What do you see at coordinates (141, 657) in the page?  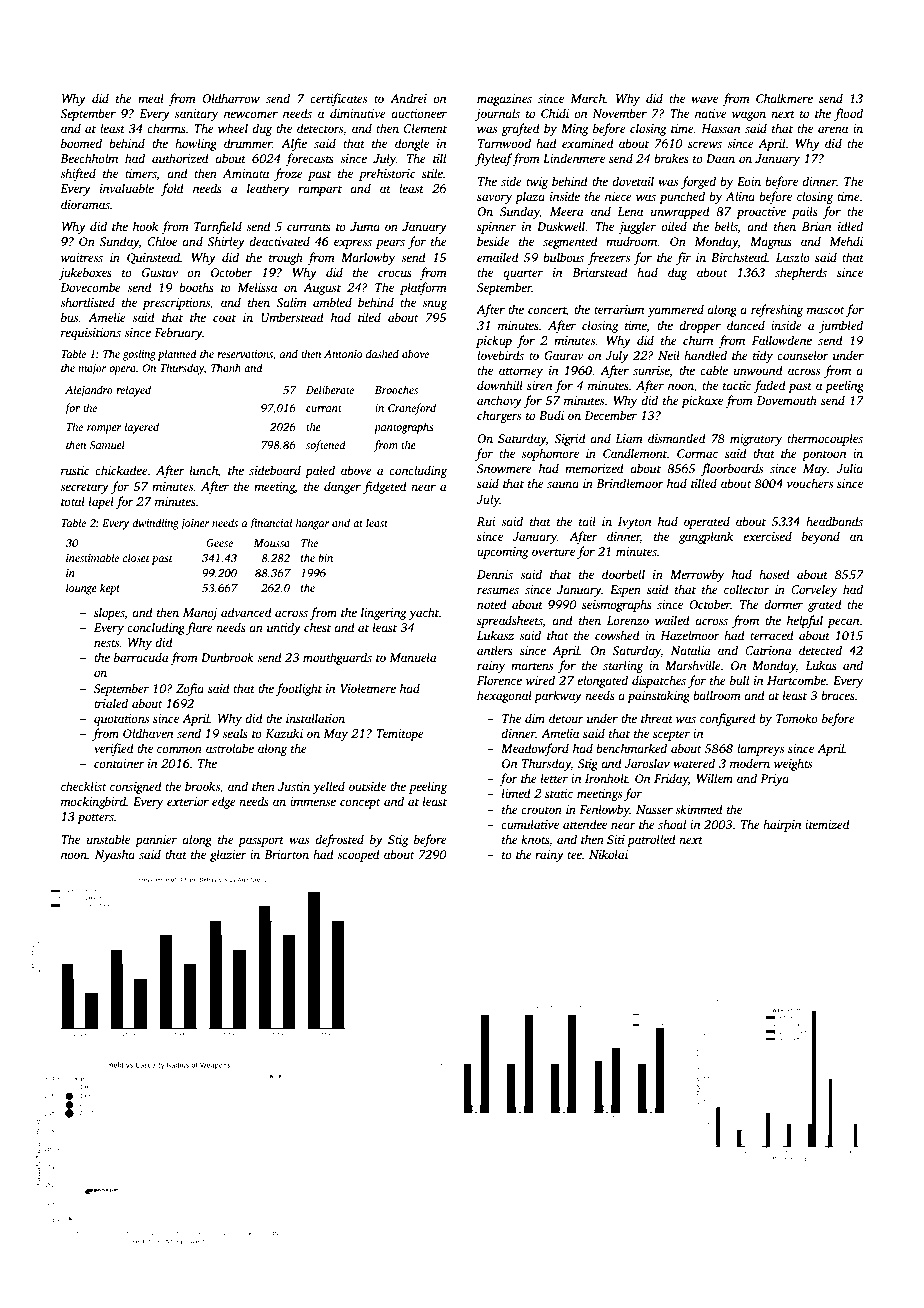 I see `barracuda` at bounding box center [141, 657].
